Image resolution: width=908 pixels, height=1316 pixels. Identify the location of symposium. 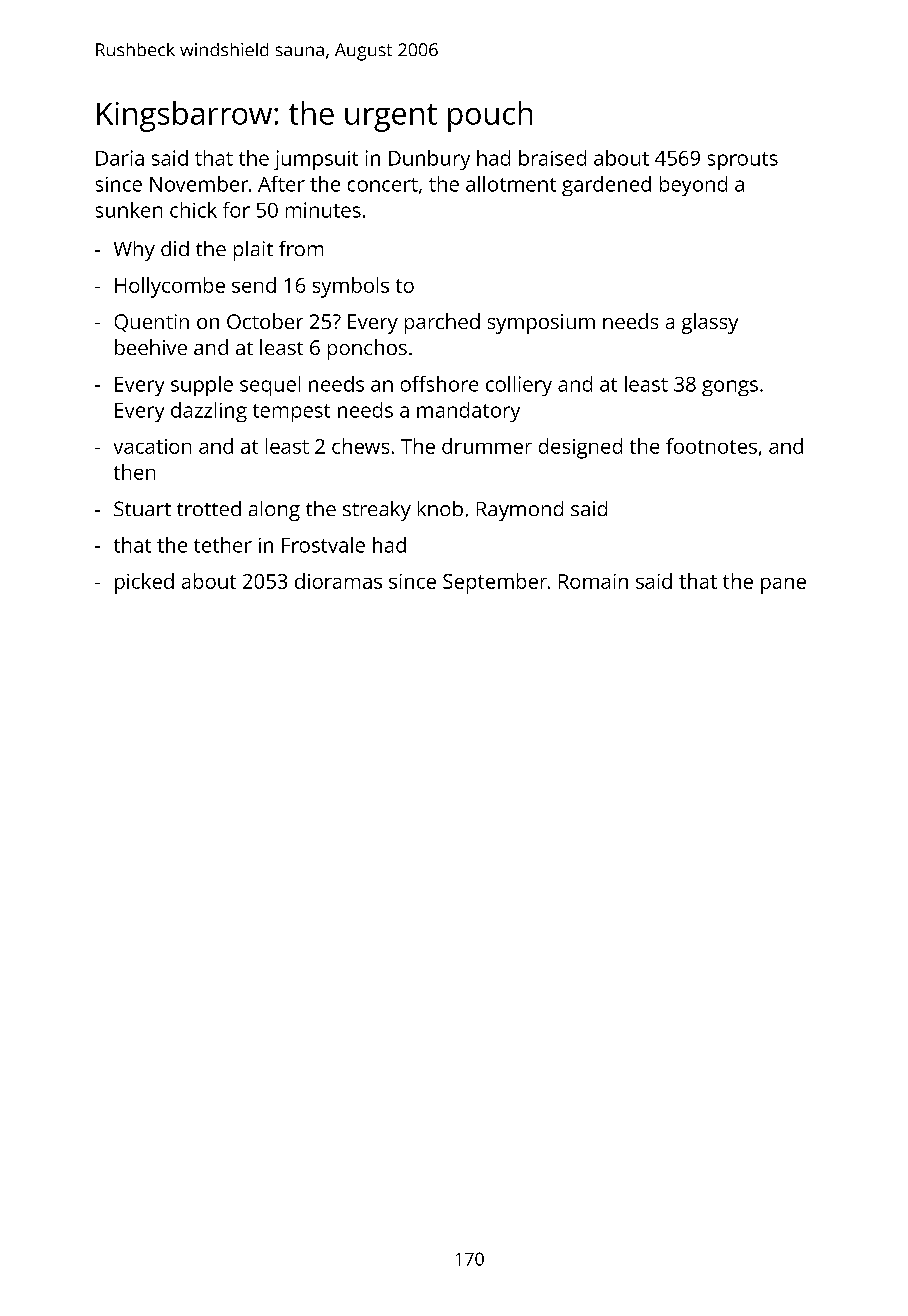
(541, 324).
